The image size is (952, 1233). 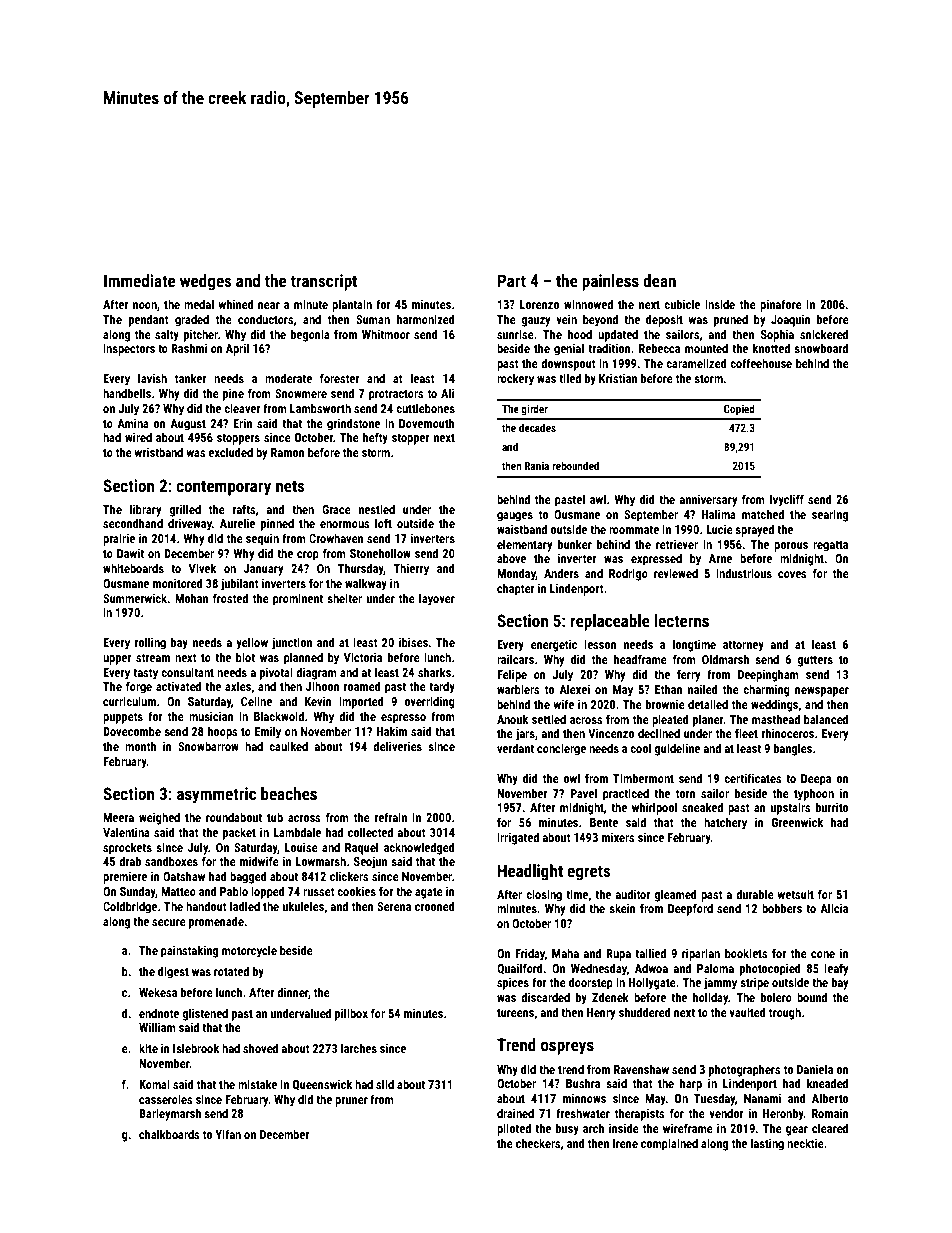 I want to click on upper, so click(x=117, y=660).
